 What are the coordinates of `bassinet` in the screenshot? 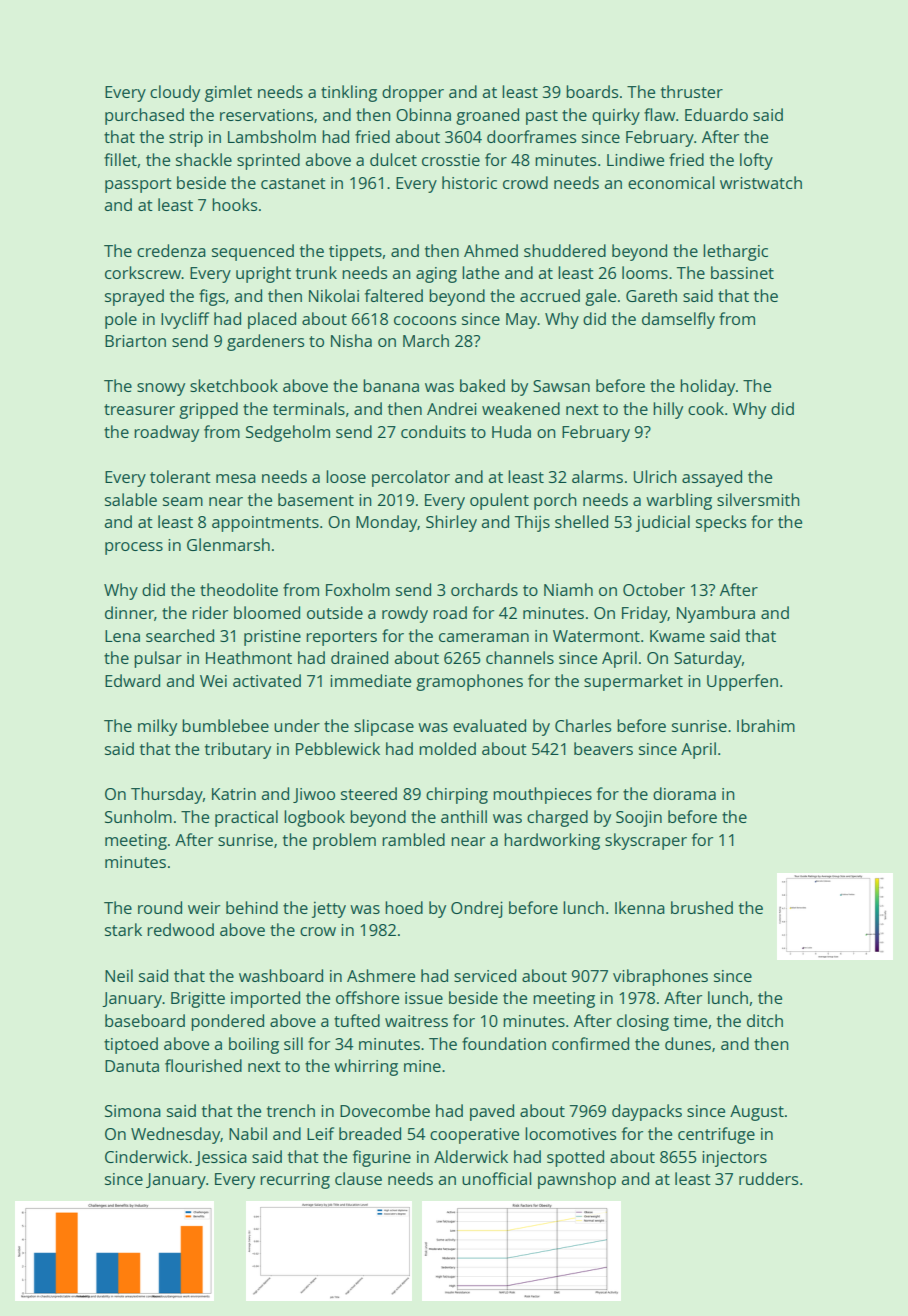 It's located at (742, 272).
